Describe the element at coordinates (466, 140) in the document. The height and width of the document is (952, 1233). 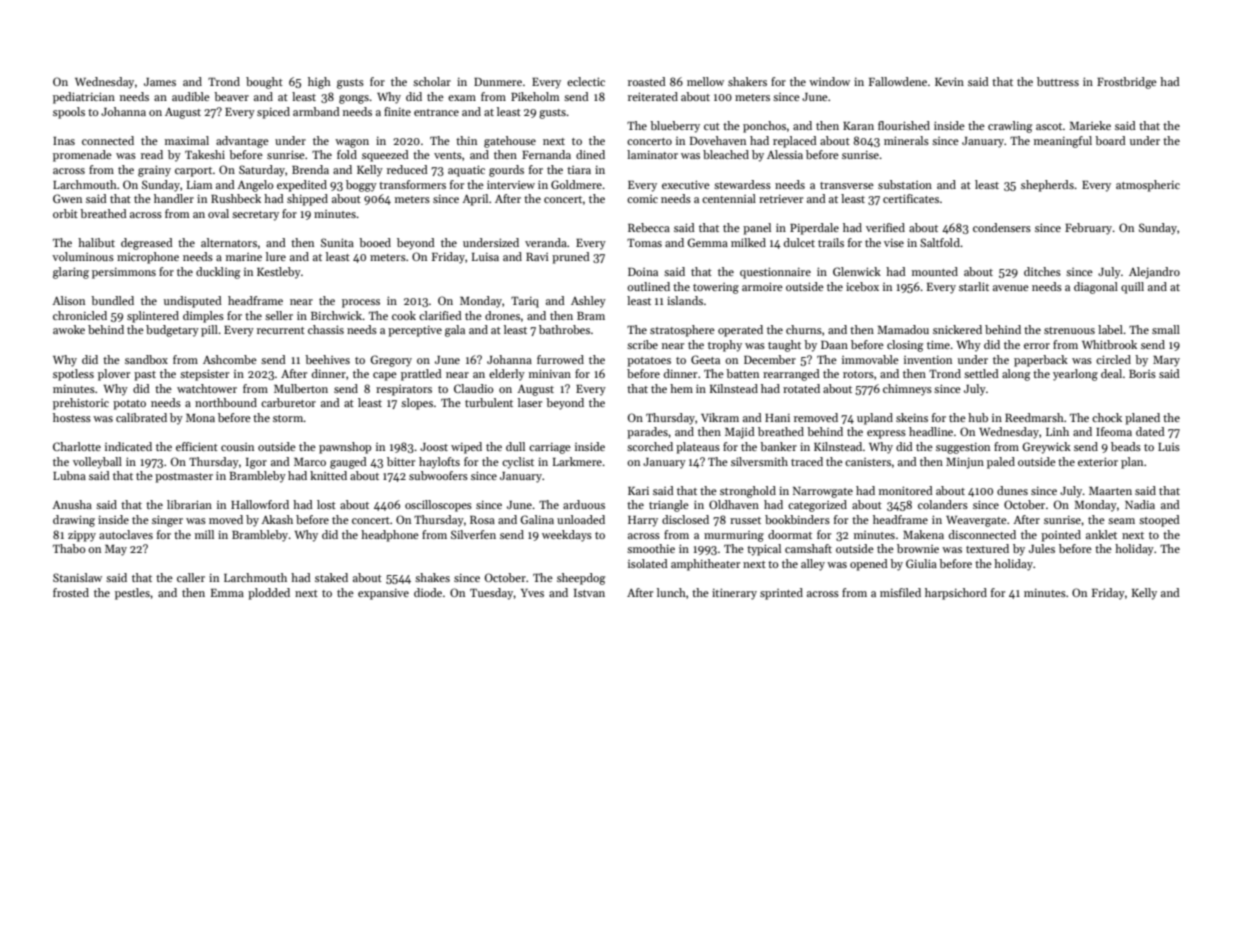
I see `thin` at that location.
